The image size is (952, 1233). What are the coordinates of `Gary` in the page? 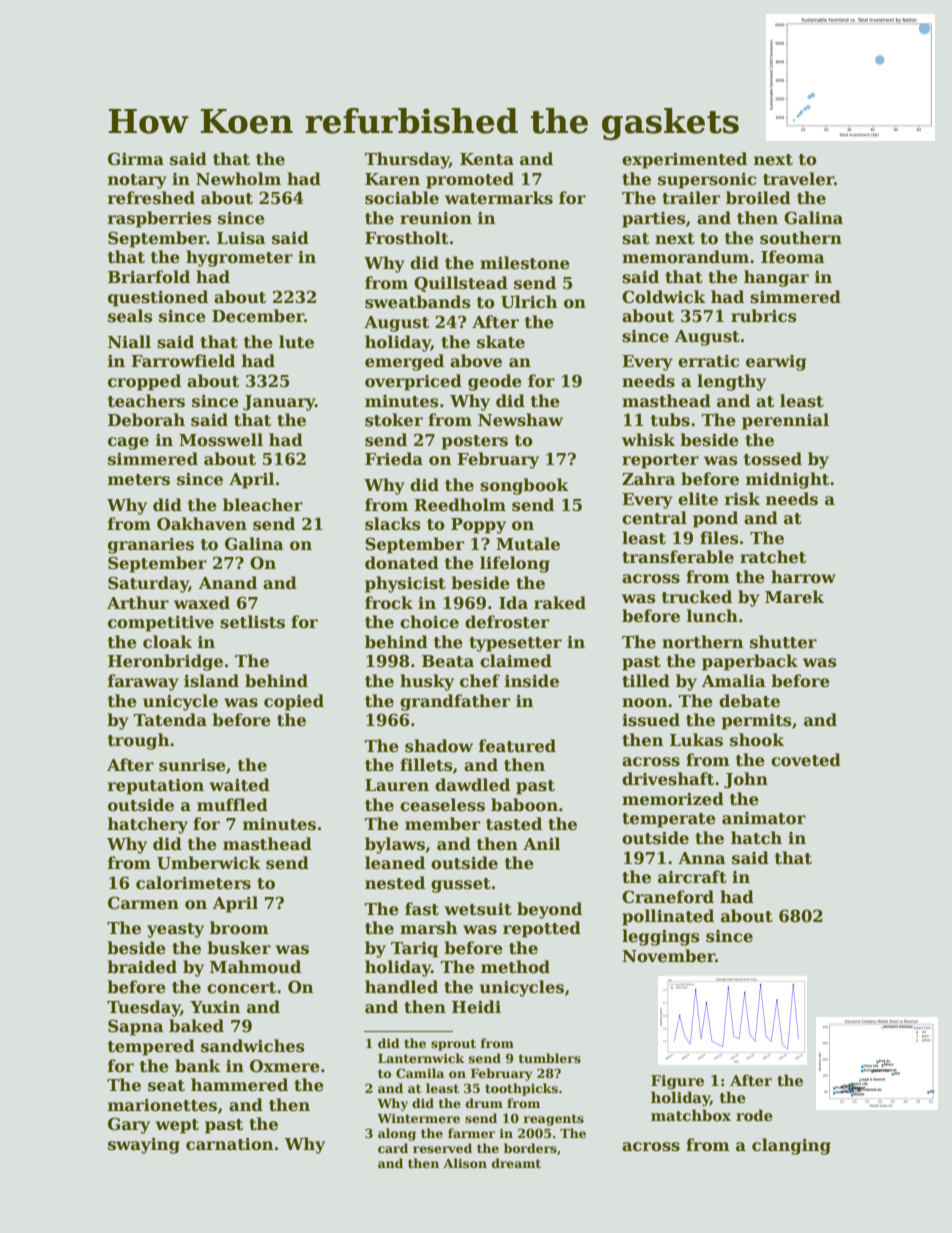 It's located at (129, 1125).
